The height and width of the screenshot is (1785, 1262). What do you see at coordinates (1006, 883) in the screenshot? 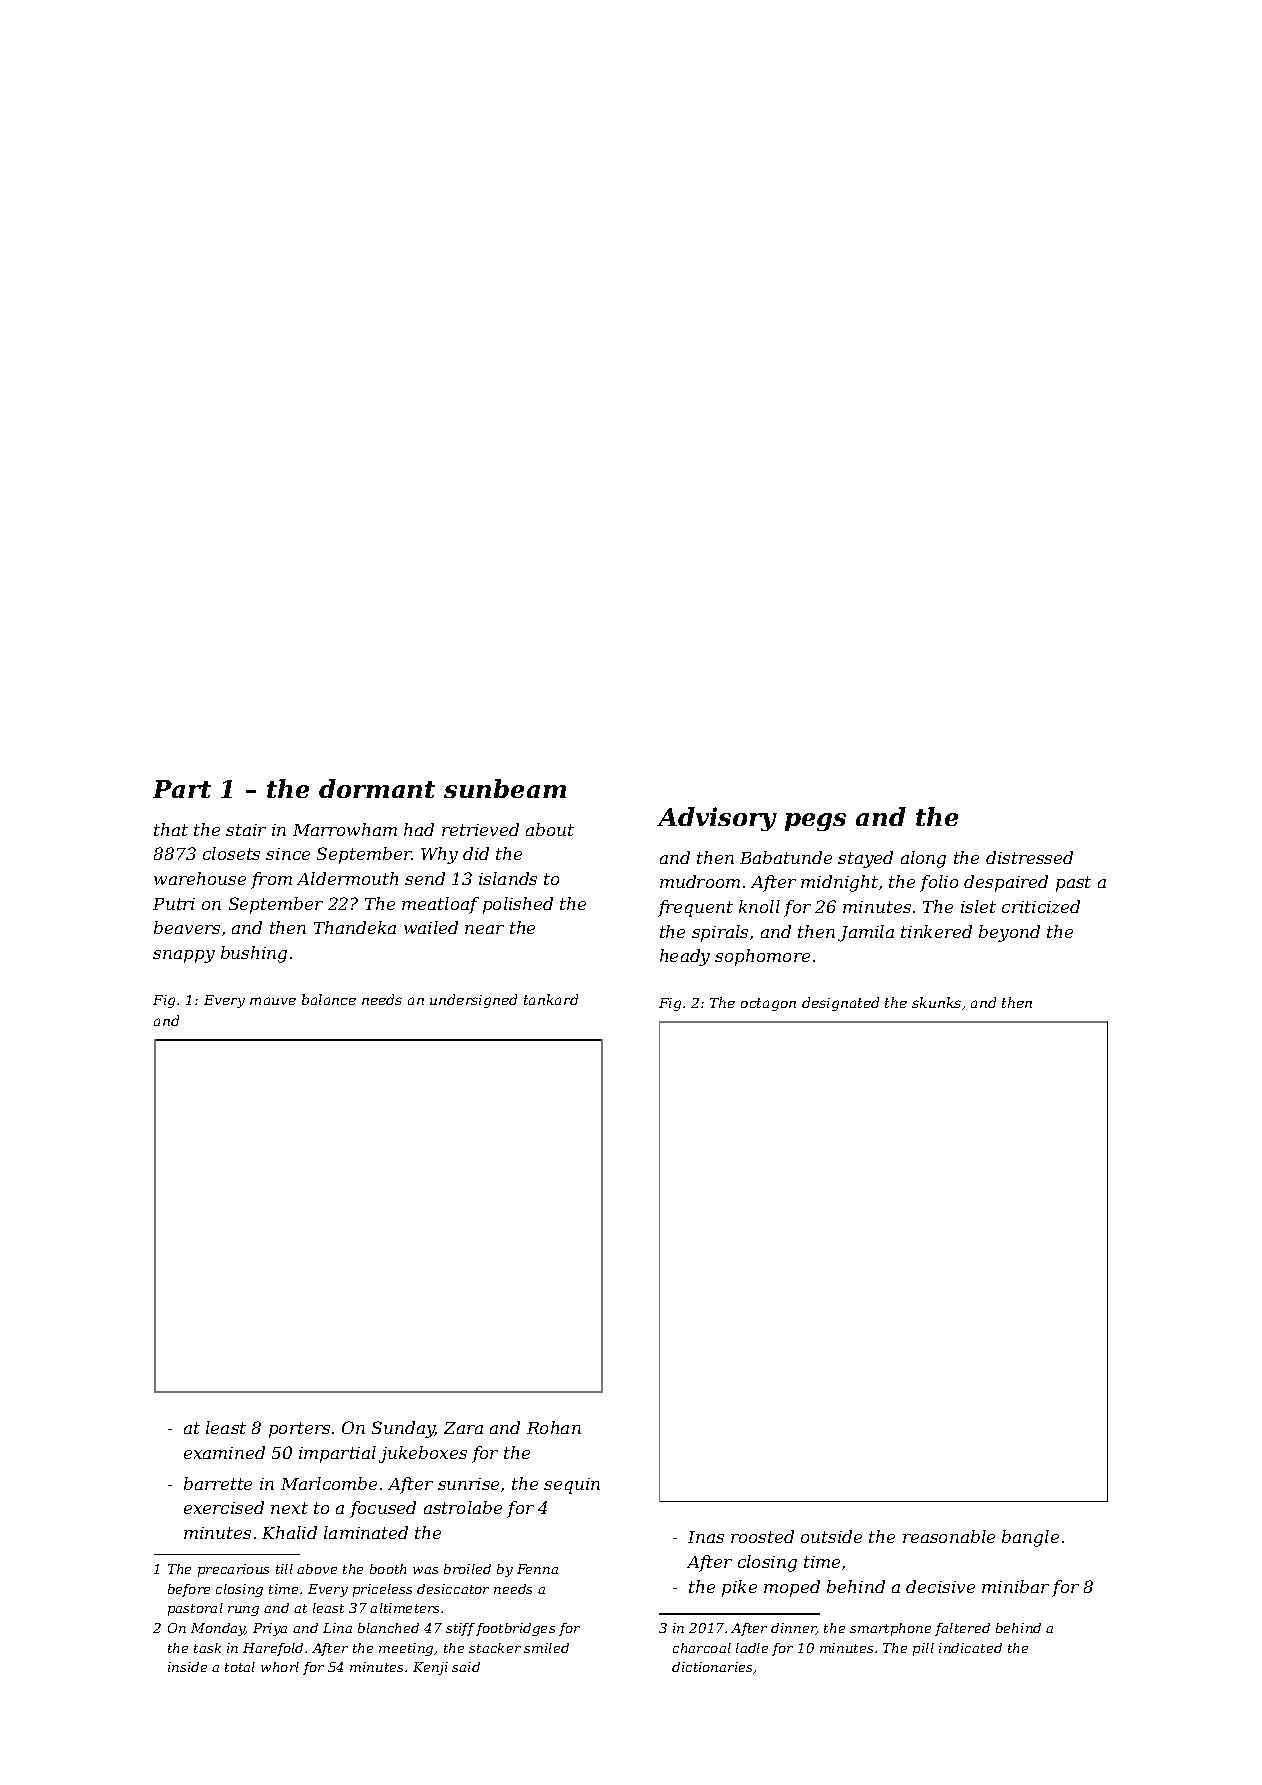
I see `despaired` at bounding box center [1006, 883].
